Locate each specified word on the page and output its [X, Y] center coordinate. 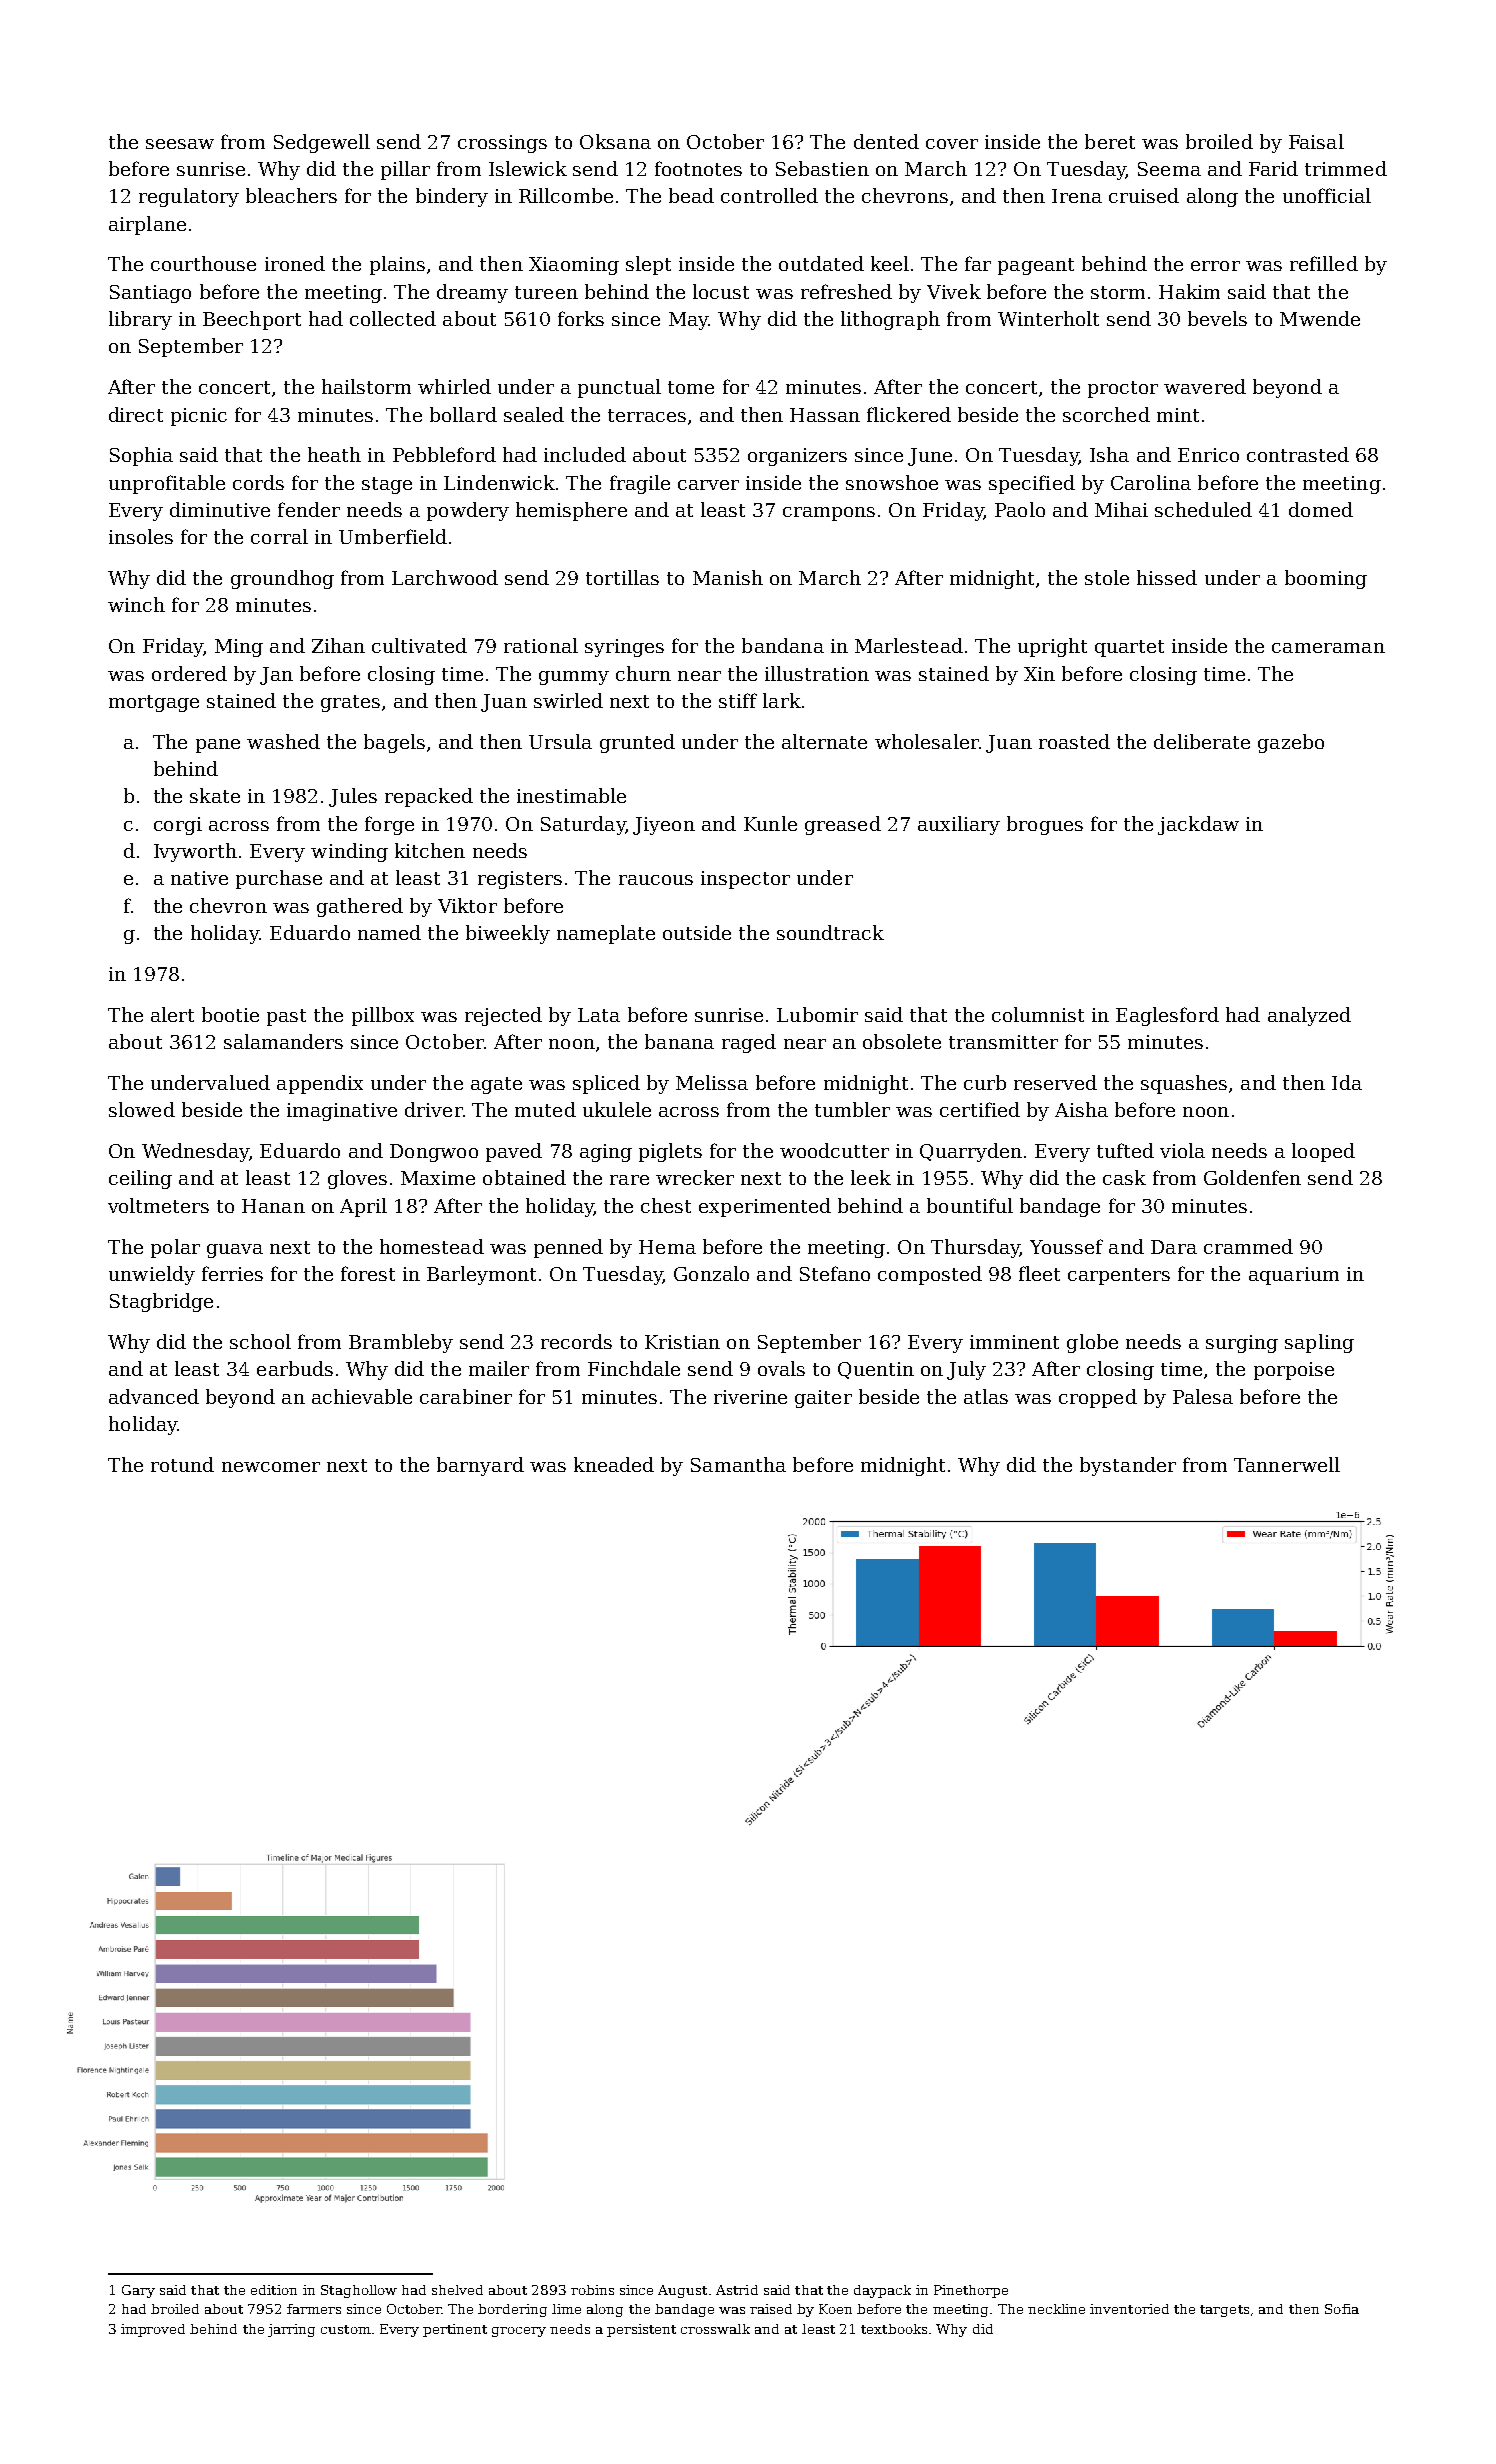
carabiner [466, 1396]
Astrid [737, 2290]
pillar [405, 170]
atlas [986, 1396]
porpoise [1294, 1371]
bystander [1128, 1466]
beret [1110, 141]
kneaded [614, 1464]
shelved [457, 2290]
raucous [656, 880]
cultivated [419, 645]
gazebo [1291, 743]
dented [886, 141]
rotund [182, 1464]
